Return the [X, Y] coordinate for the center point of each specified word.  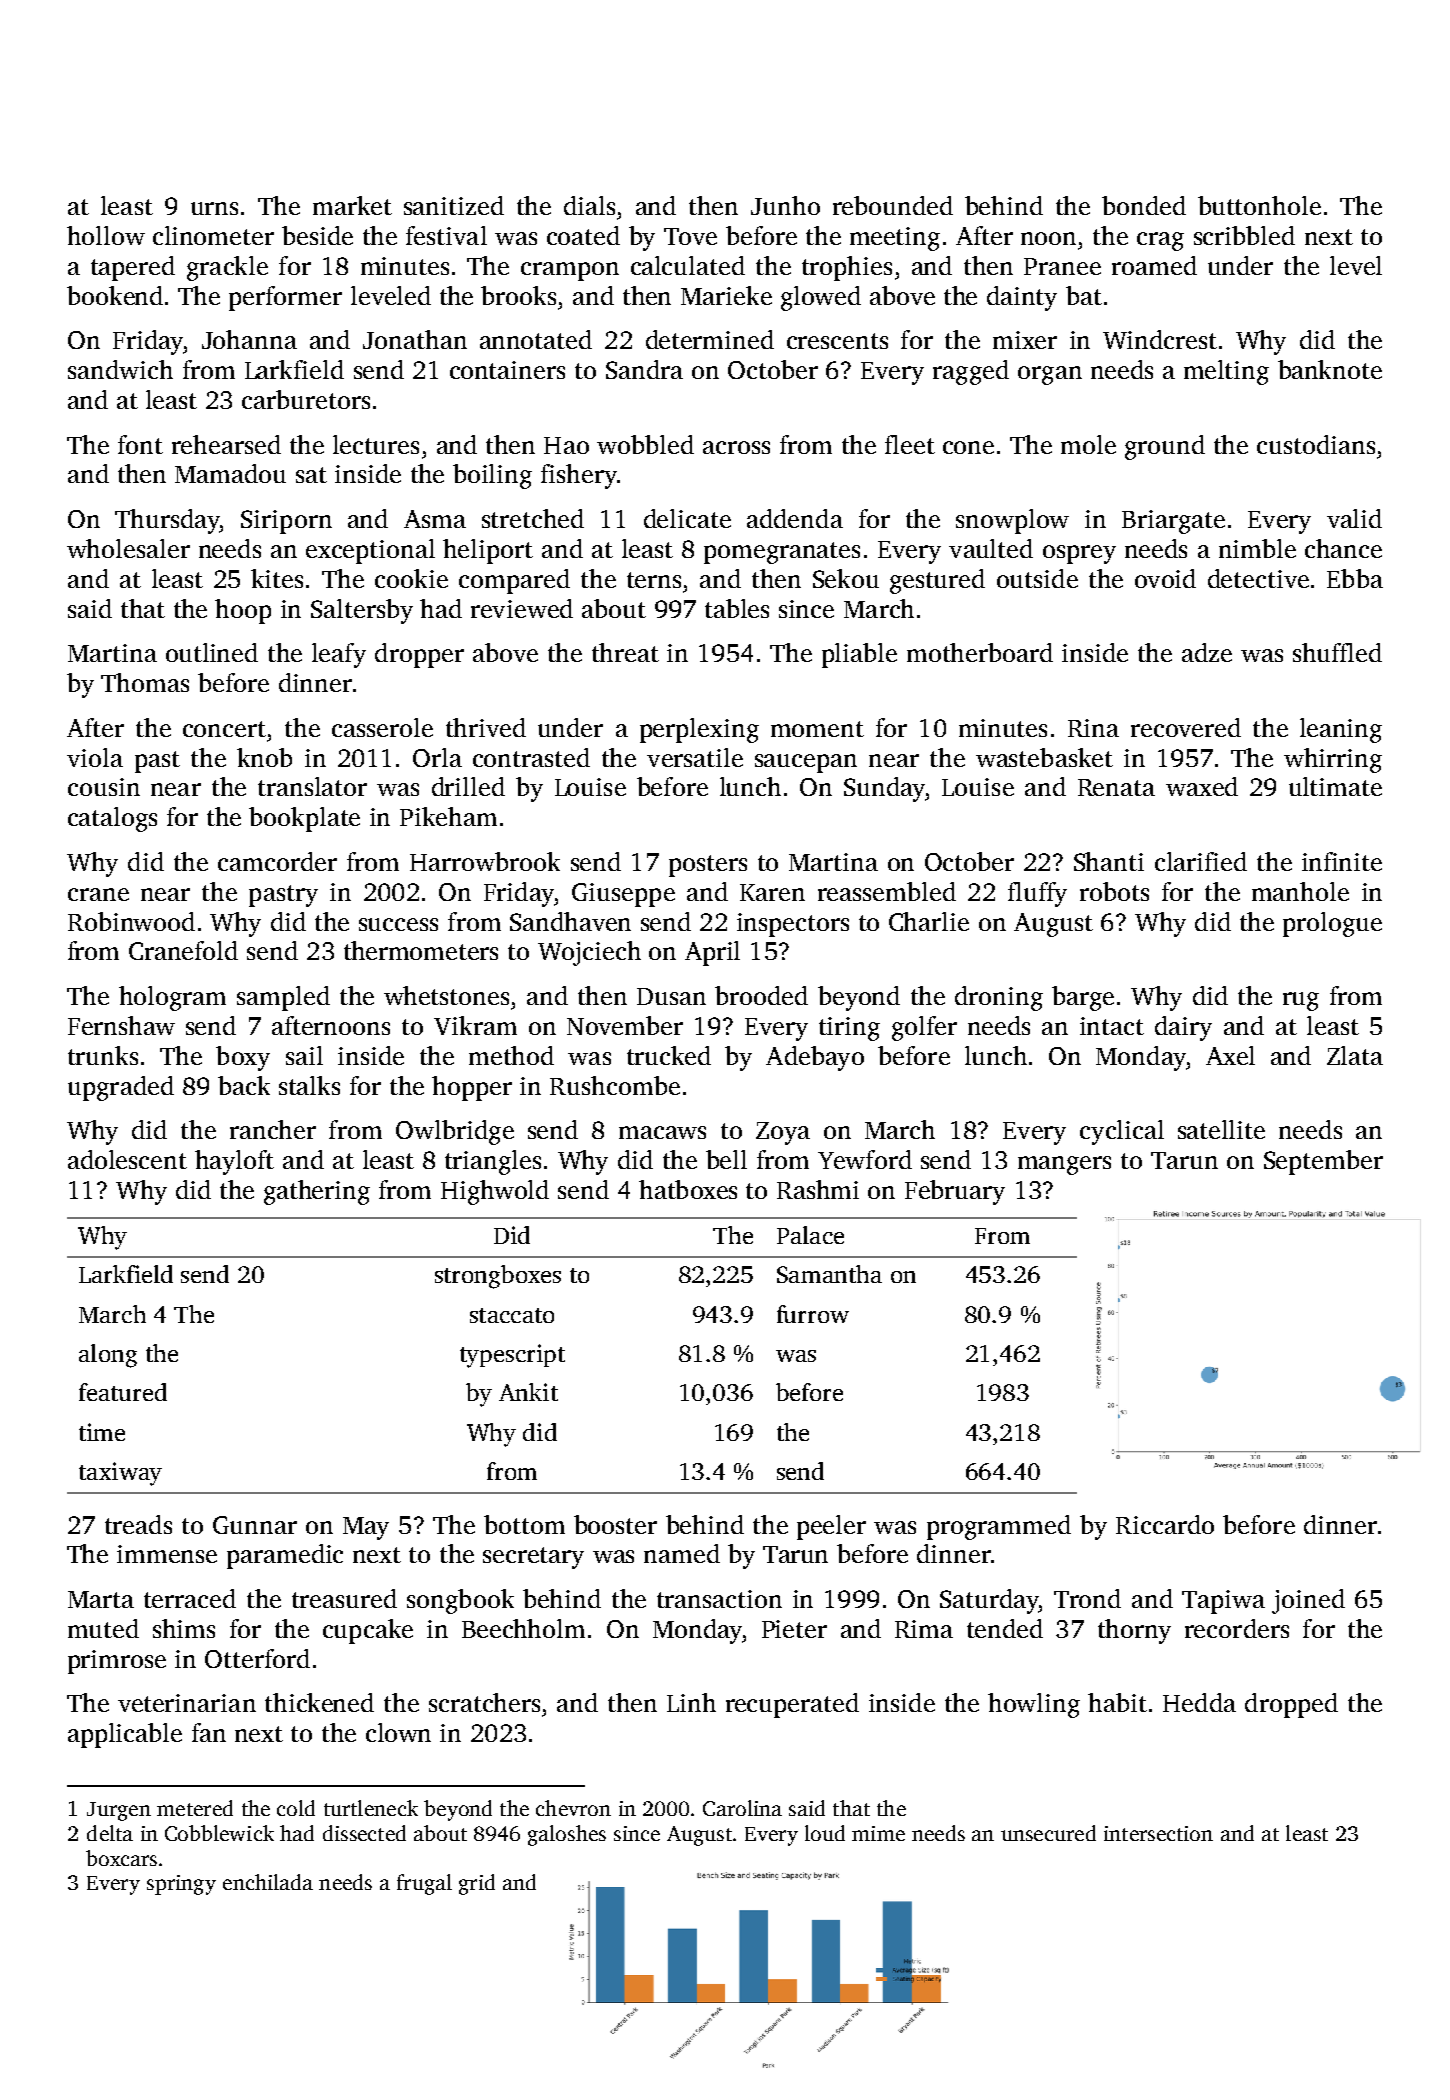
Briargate [1173, 522]
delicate [687, 518]
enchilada [268, 1882]
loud [825, 1833]
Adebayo [815, 1058]
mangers [1064, 1165]
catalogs [112, 819]
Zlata [1355, 1055]
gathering [317, 1192]
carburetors [306, 399]
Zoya [783, 1133]
